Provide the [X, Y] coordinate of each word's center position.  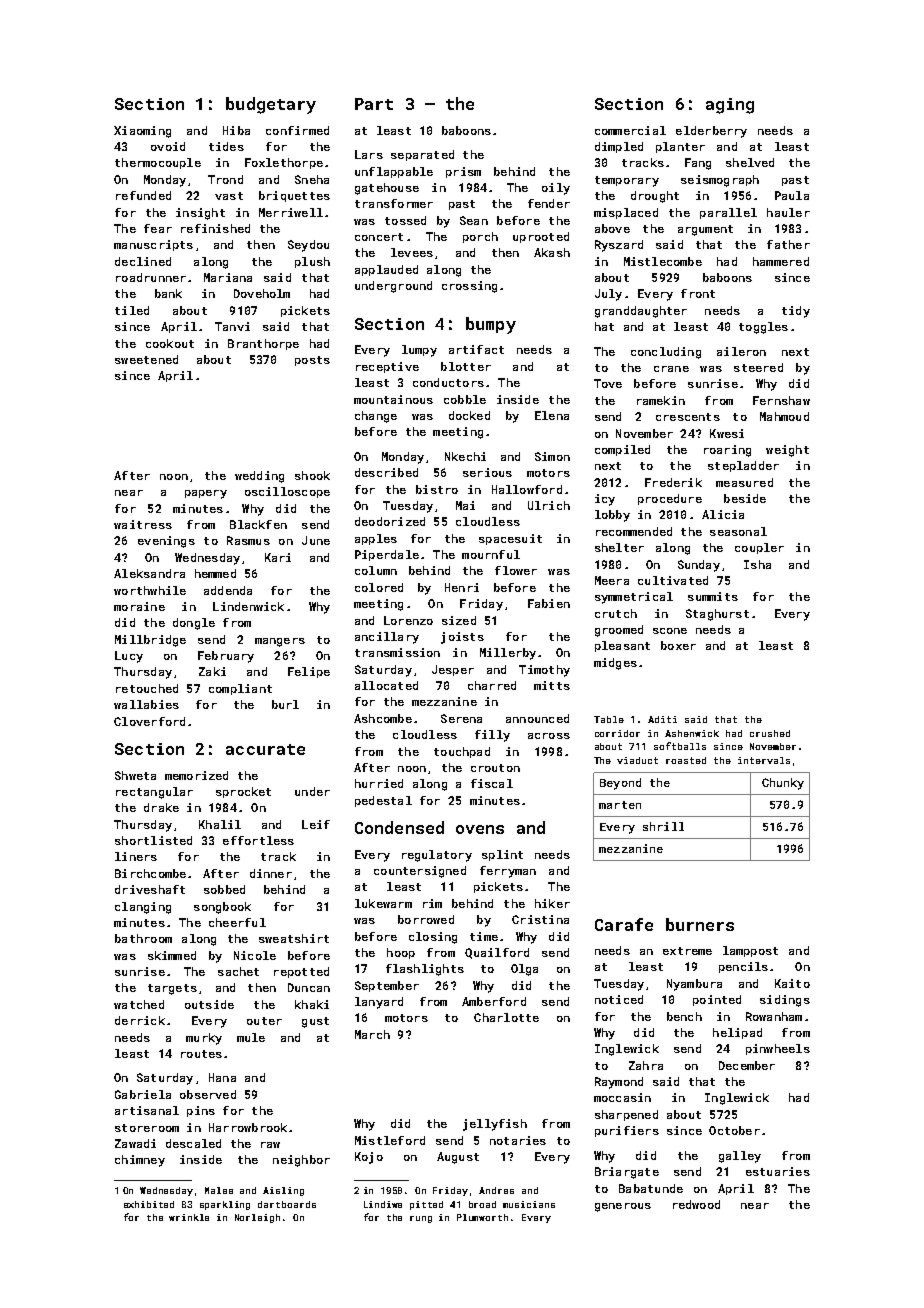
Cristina [540, 919]
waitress [143, 524]
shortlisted [153, 840]
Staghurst [717, 615]
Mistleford [390, 1140]
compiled [622, 450]
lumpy [419, 351]
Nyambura [694, 985]
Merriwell [291, 212]
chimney [140, 1161]
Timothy [544, 671]
